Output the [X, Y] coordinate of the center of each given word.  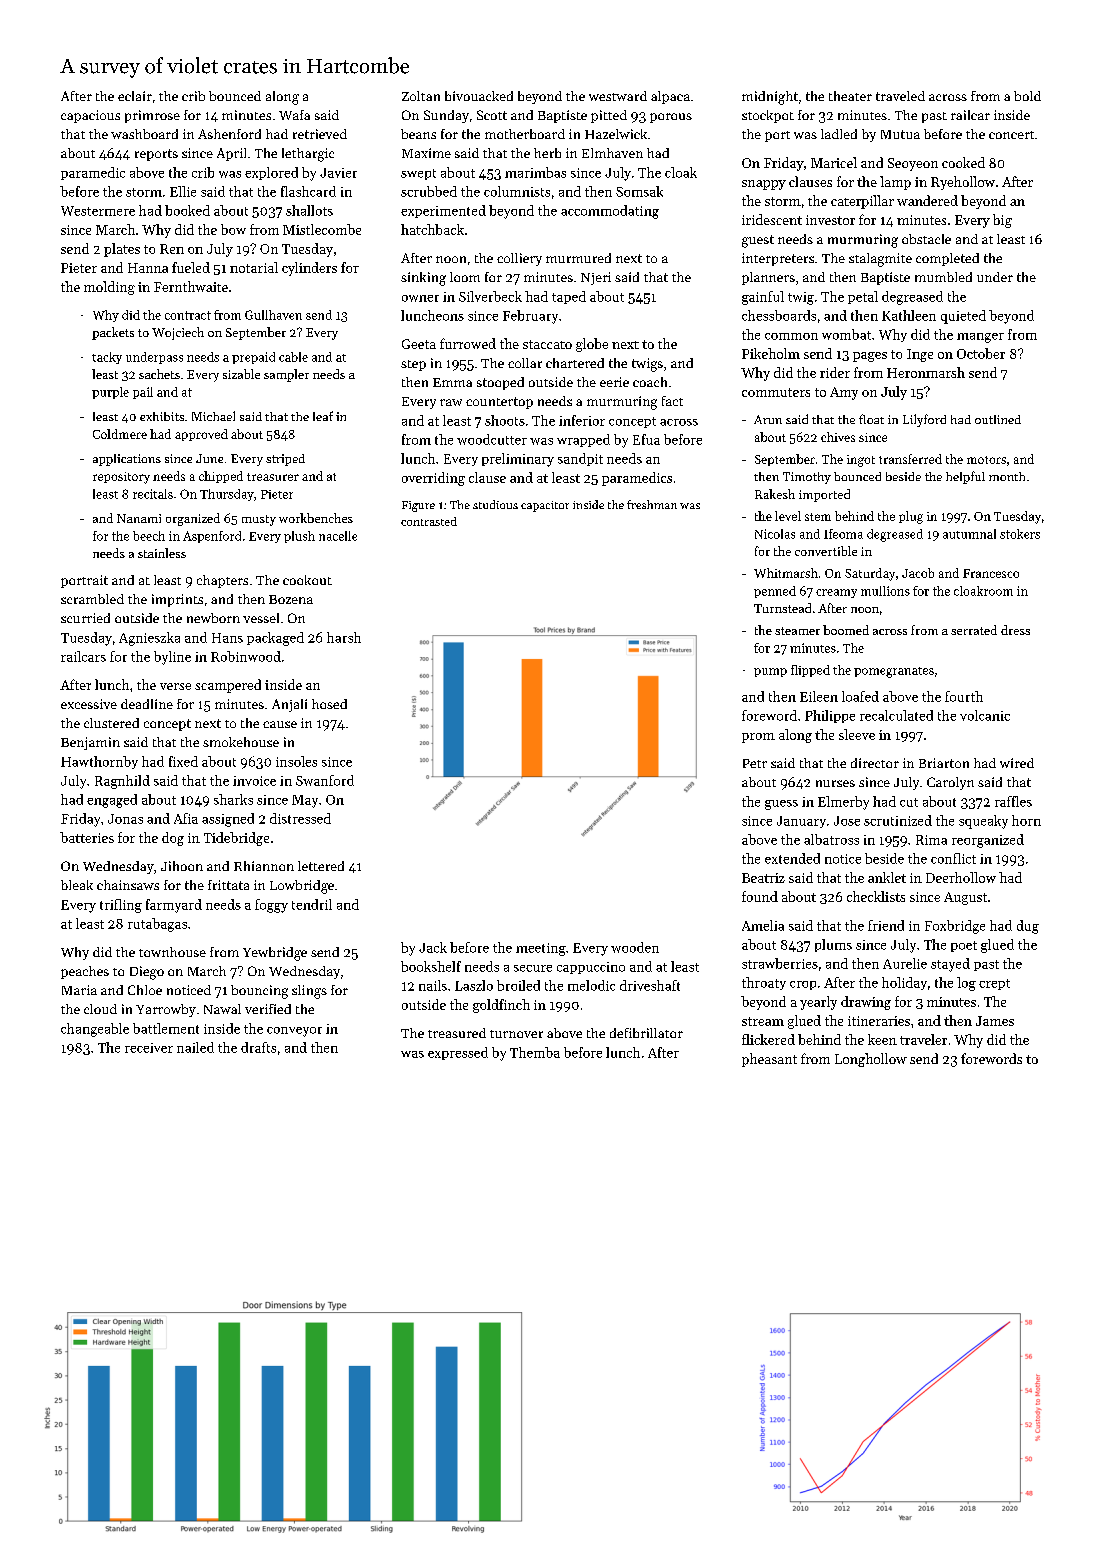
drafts [258, 1047]
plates [122, 250]
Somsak [639, 191]
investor [830, 220]
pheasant [769, 1060]
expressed [458, 1053]
